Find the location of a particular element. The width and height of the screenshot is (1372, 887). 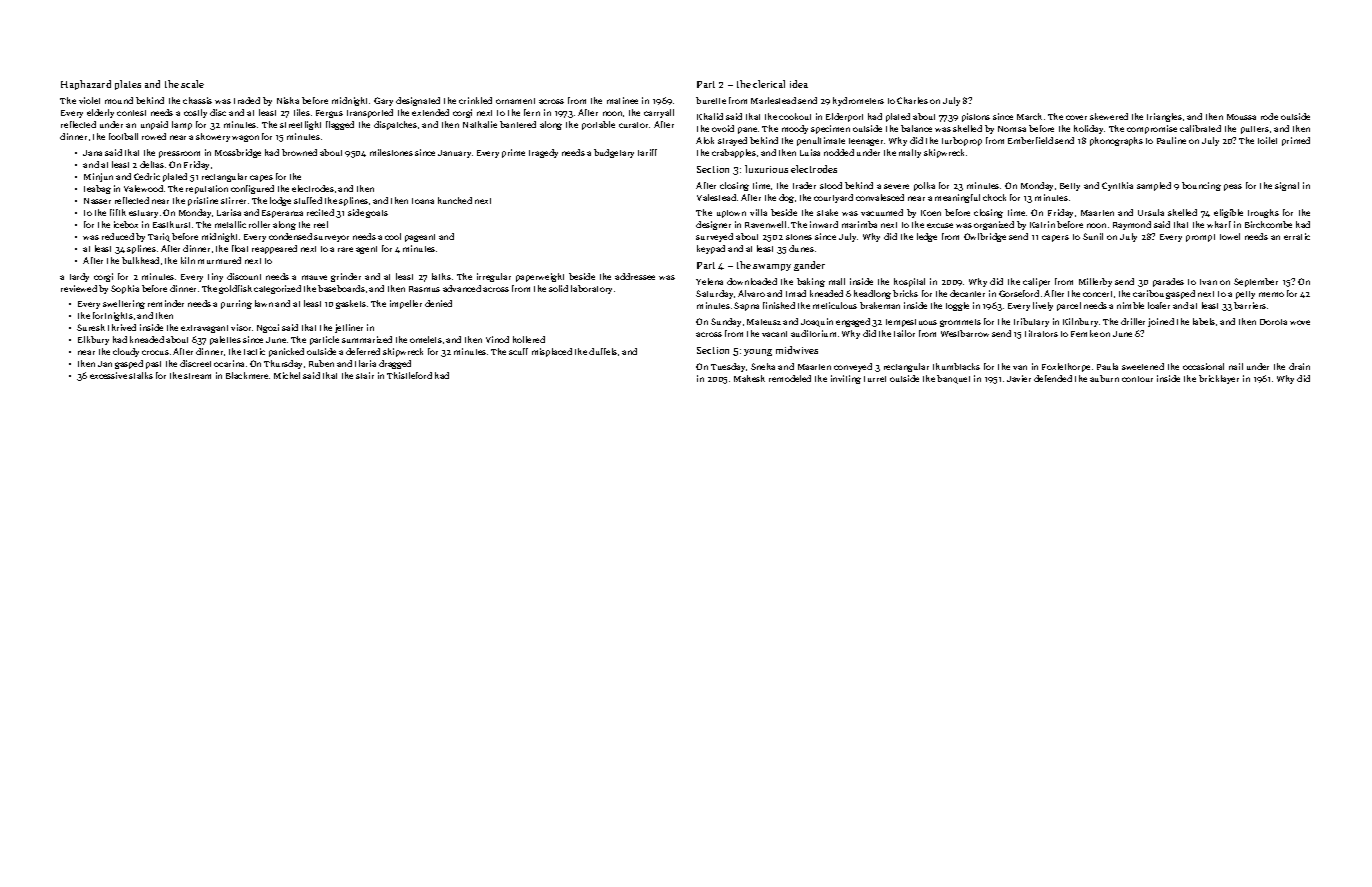

carryall is located at coordinates (659, 113).
